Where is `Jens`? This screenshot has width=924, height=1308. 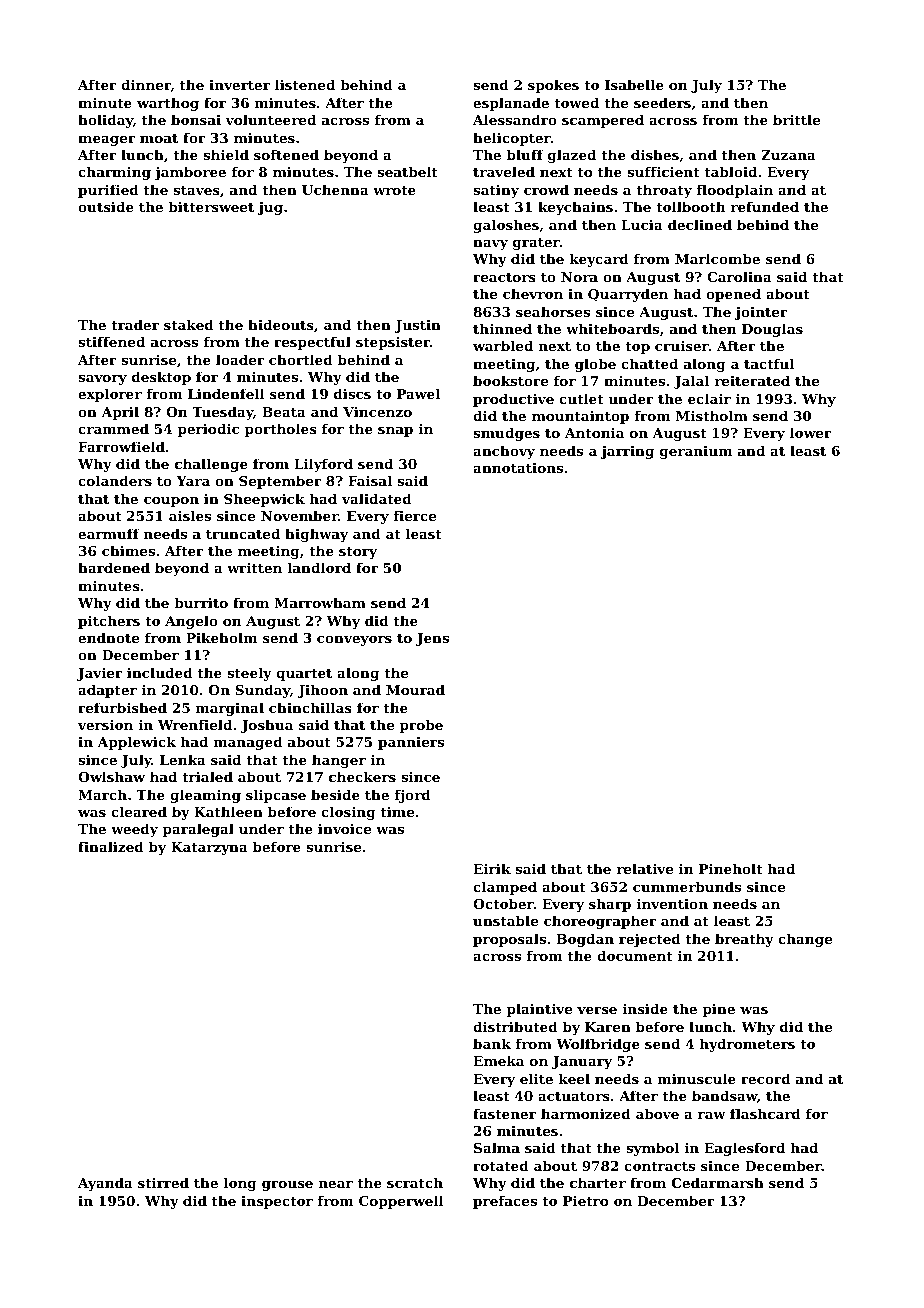 Jens is located at coordinates (432, 639).
